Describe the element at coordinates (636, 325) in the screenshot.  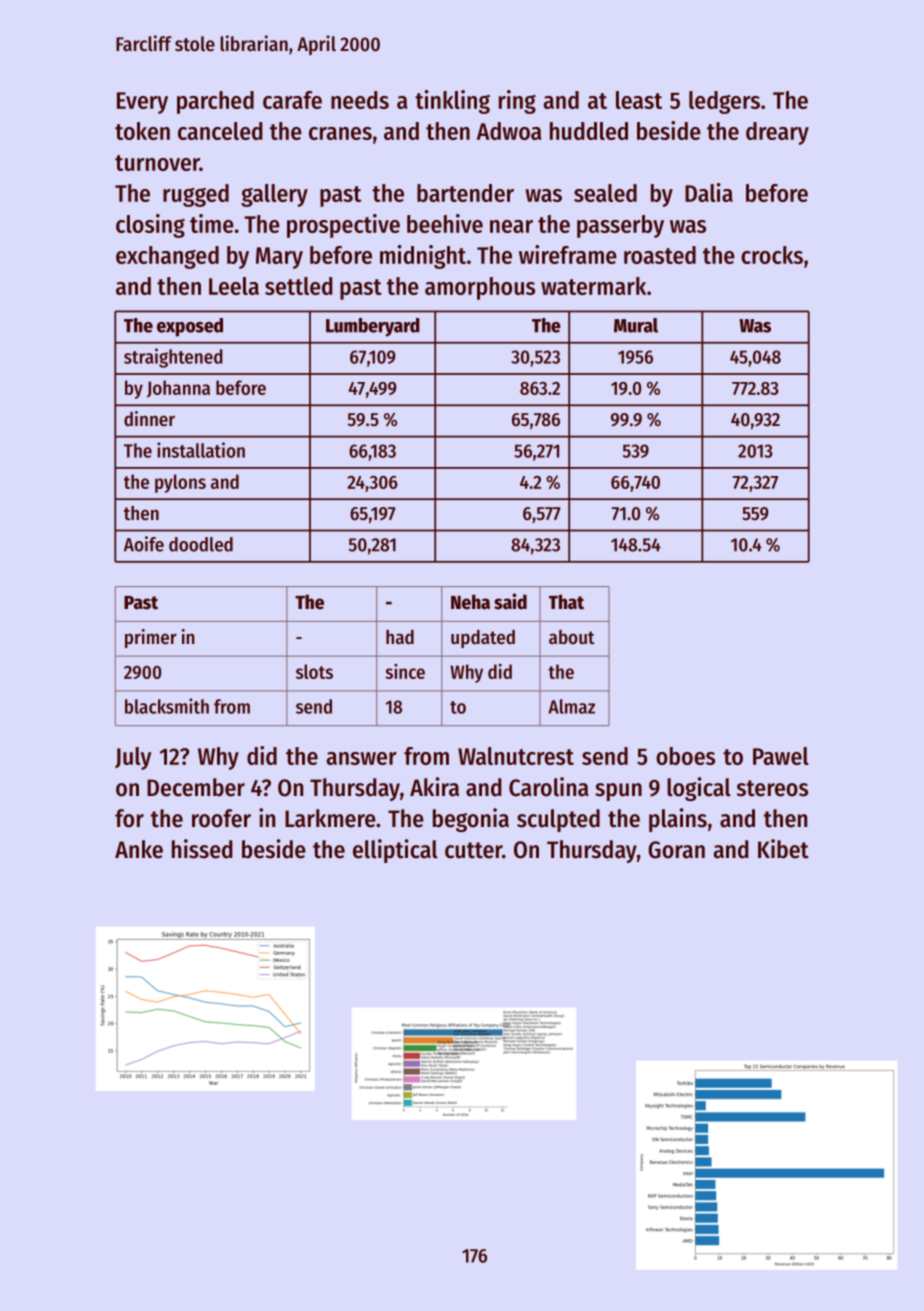
I see `Mural` at that location.
